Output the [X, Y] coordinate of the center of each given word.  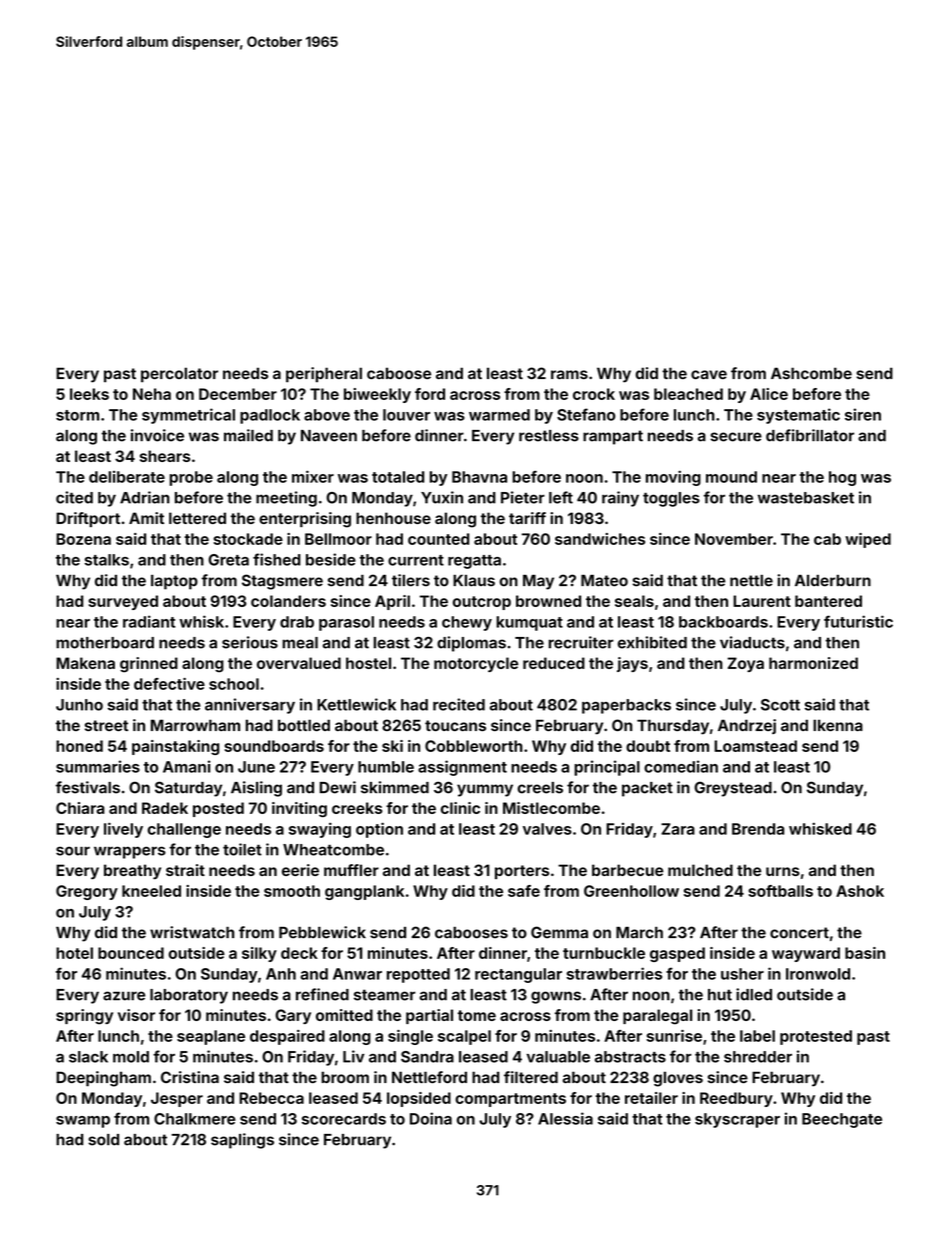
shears [165, 456]
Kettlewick [356, 704]
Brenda [758, 829]
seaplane [211, 1037]
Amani [187, 766]
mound [731, 477]
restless [549, 436]
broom [345, 1077]
